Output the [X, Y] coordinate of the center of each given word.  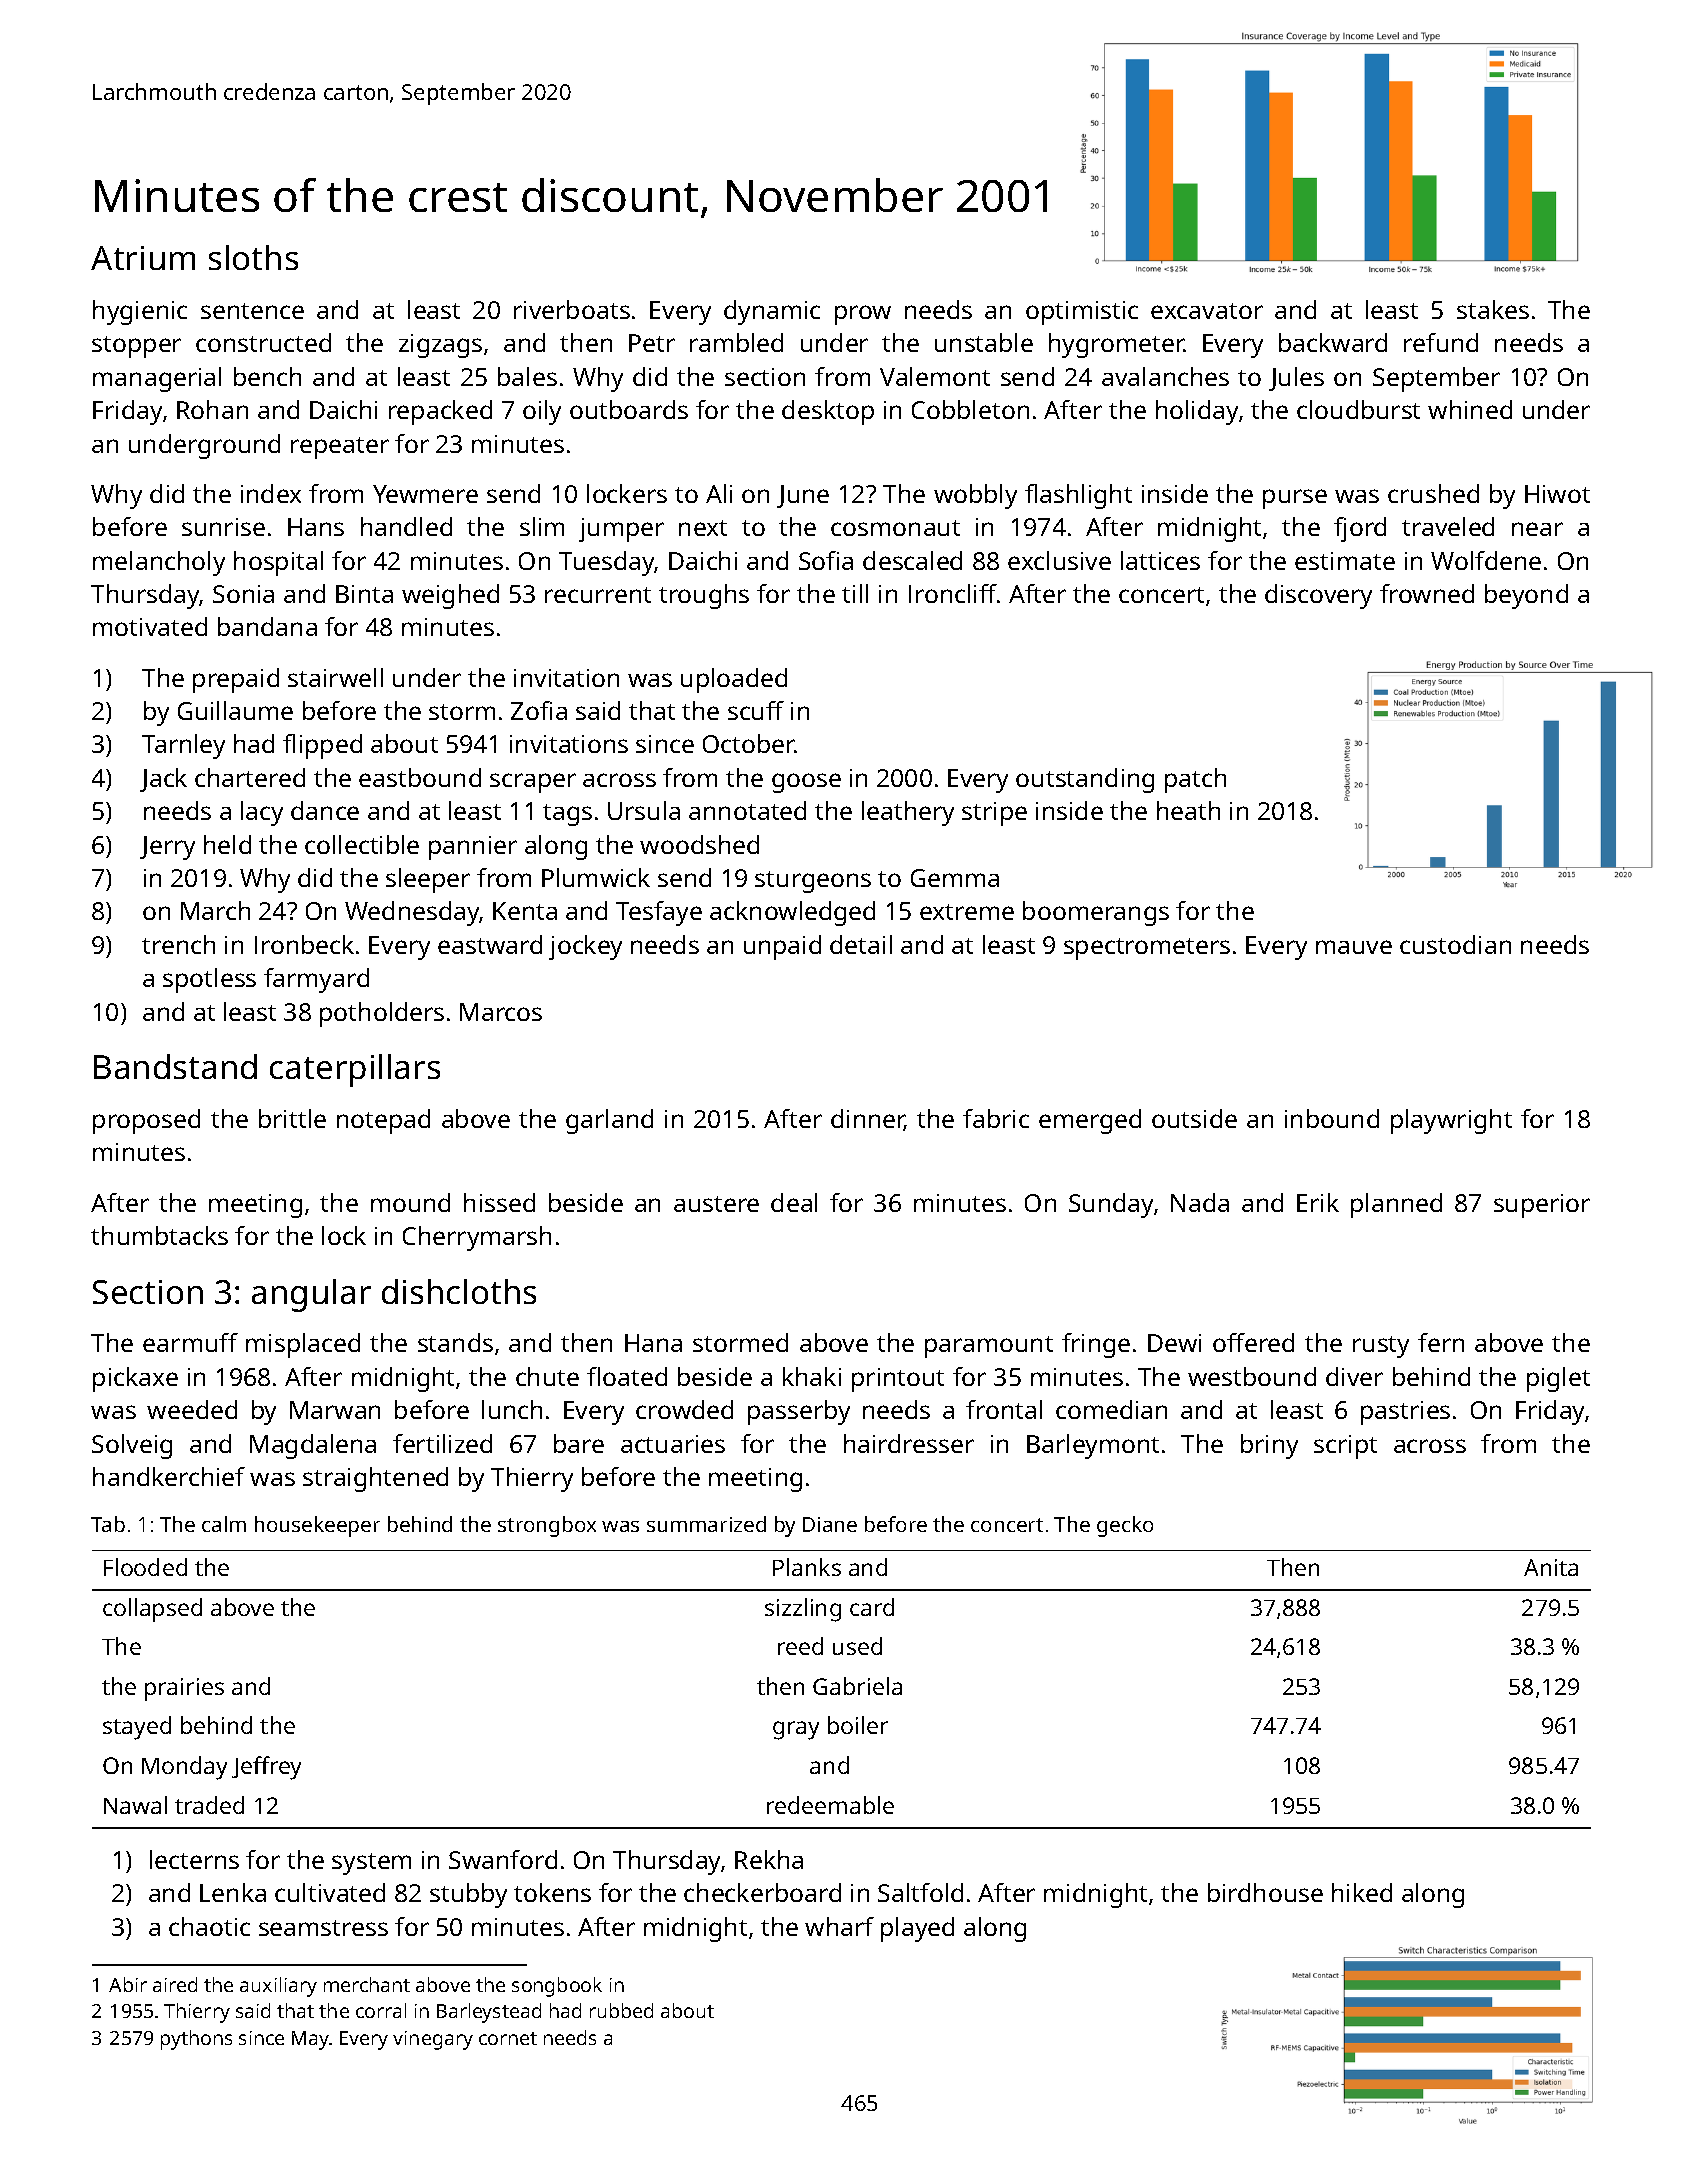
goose [806, 783]
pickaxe [135, 1379]
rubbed [621, 2010]
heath [1188, 810]
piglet [1558, 1379]
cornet [508, 2038]
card [872, 1607]
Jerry [167, 848]
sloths [253, 257]
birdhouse [1265, 1892]
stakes [1493, 309]
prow [863, 315]
